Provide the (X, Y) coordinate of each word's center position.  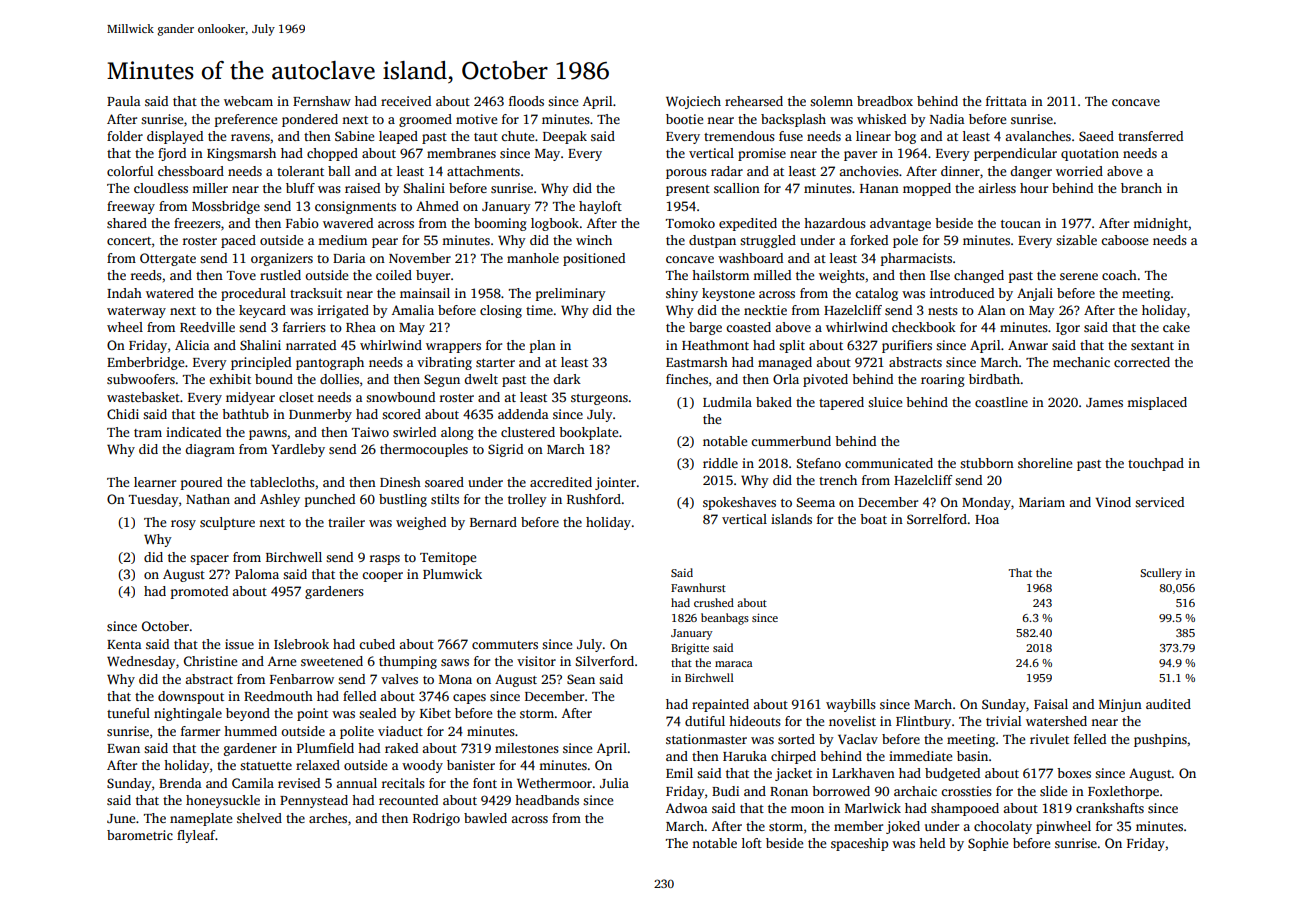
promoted (199, 592)
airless (997, 188)
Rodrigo (436, 819)
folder (125, 136)
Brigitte (690, 649)
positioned (594, 259)
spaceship (859, 844)
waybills (851, 705)
